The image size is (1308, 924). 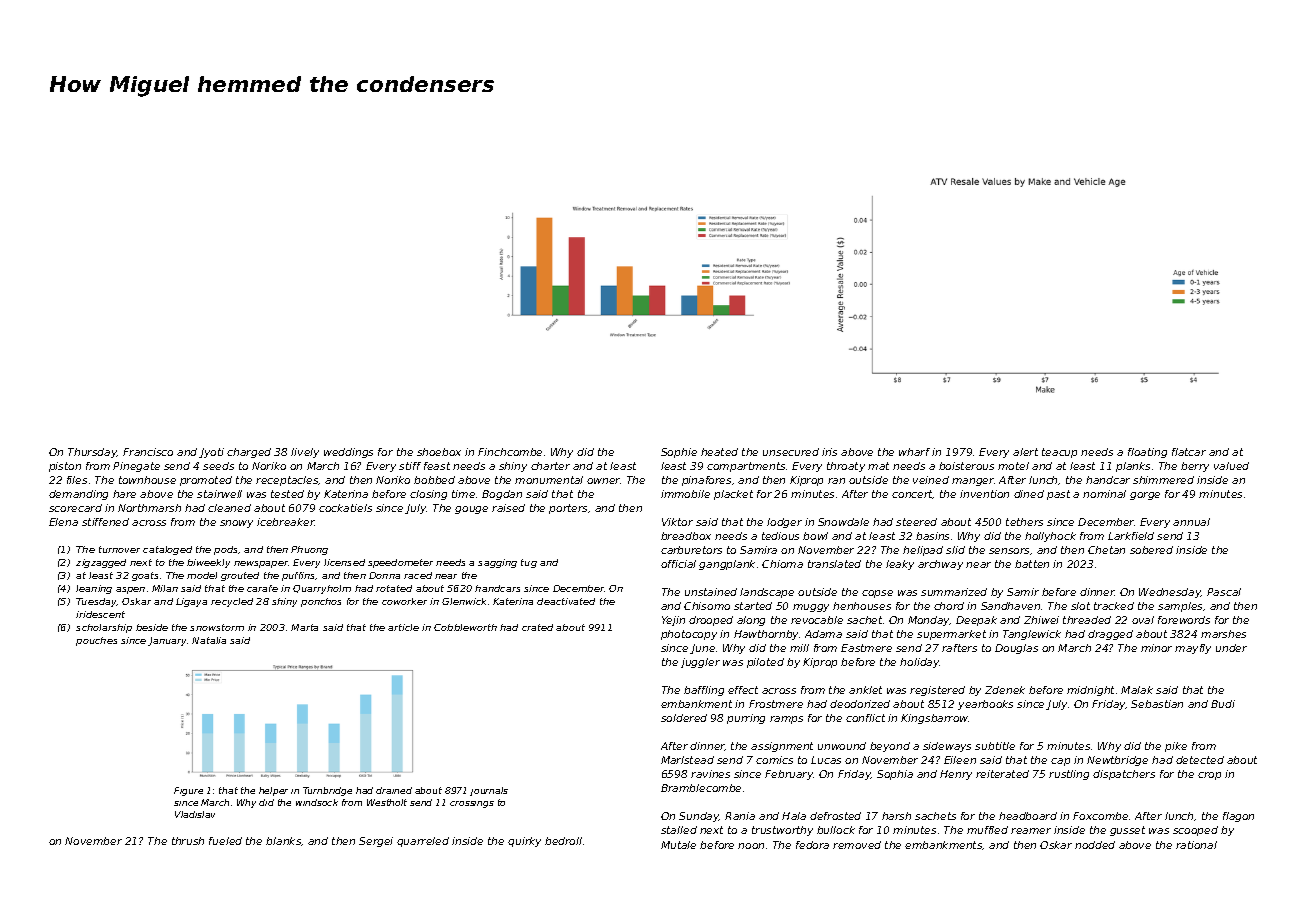 What do you see at coordinates (287, 494) in the screenshot?
I see `tested` at bounding box center [287, 494].
